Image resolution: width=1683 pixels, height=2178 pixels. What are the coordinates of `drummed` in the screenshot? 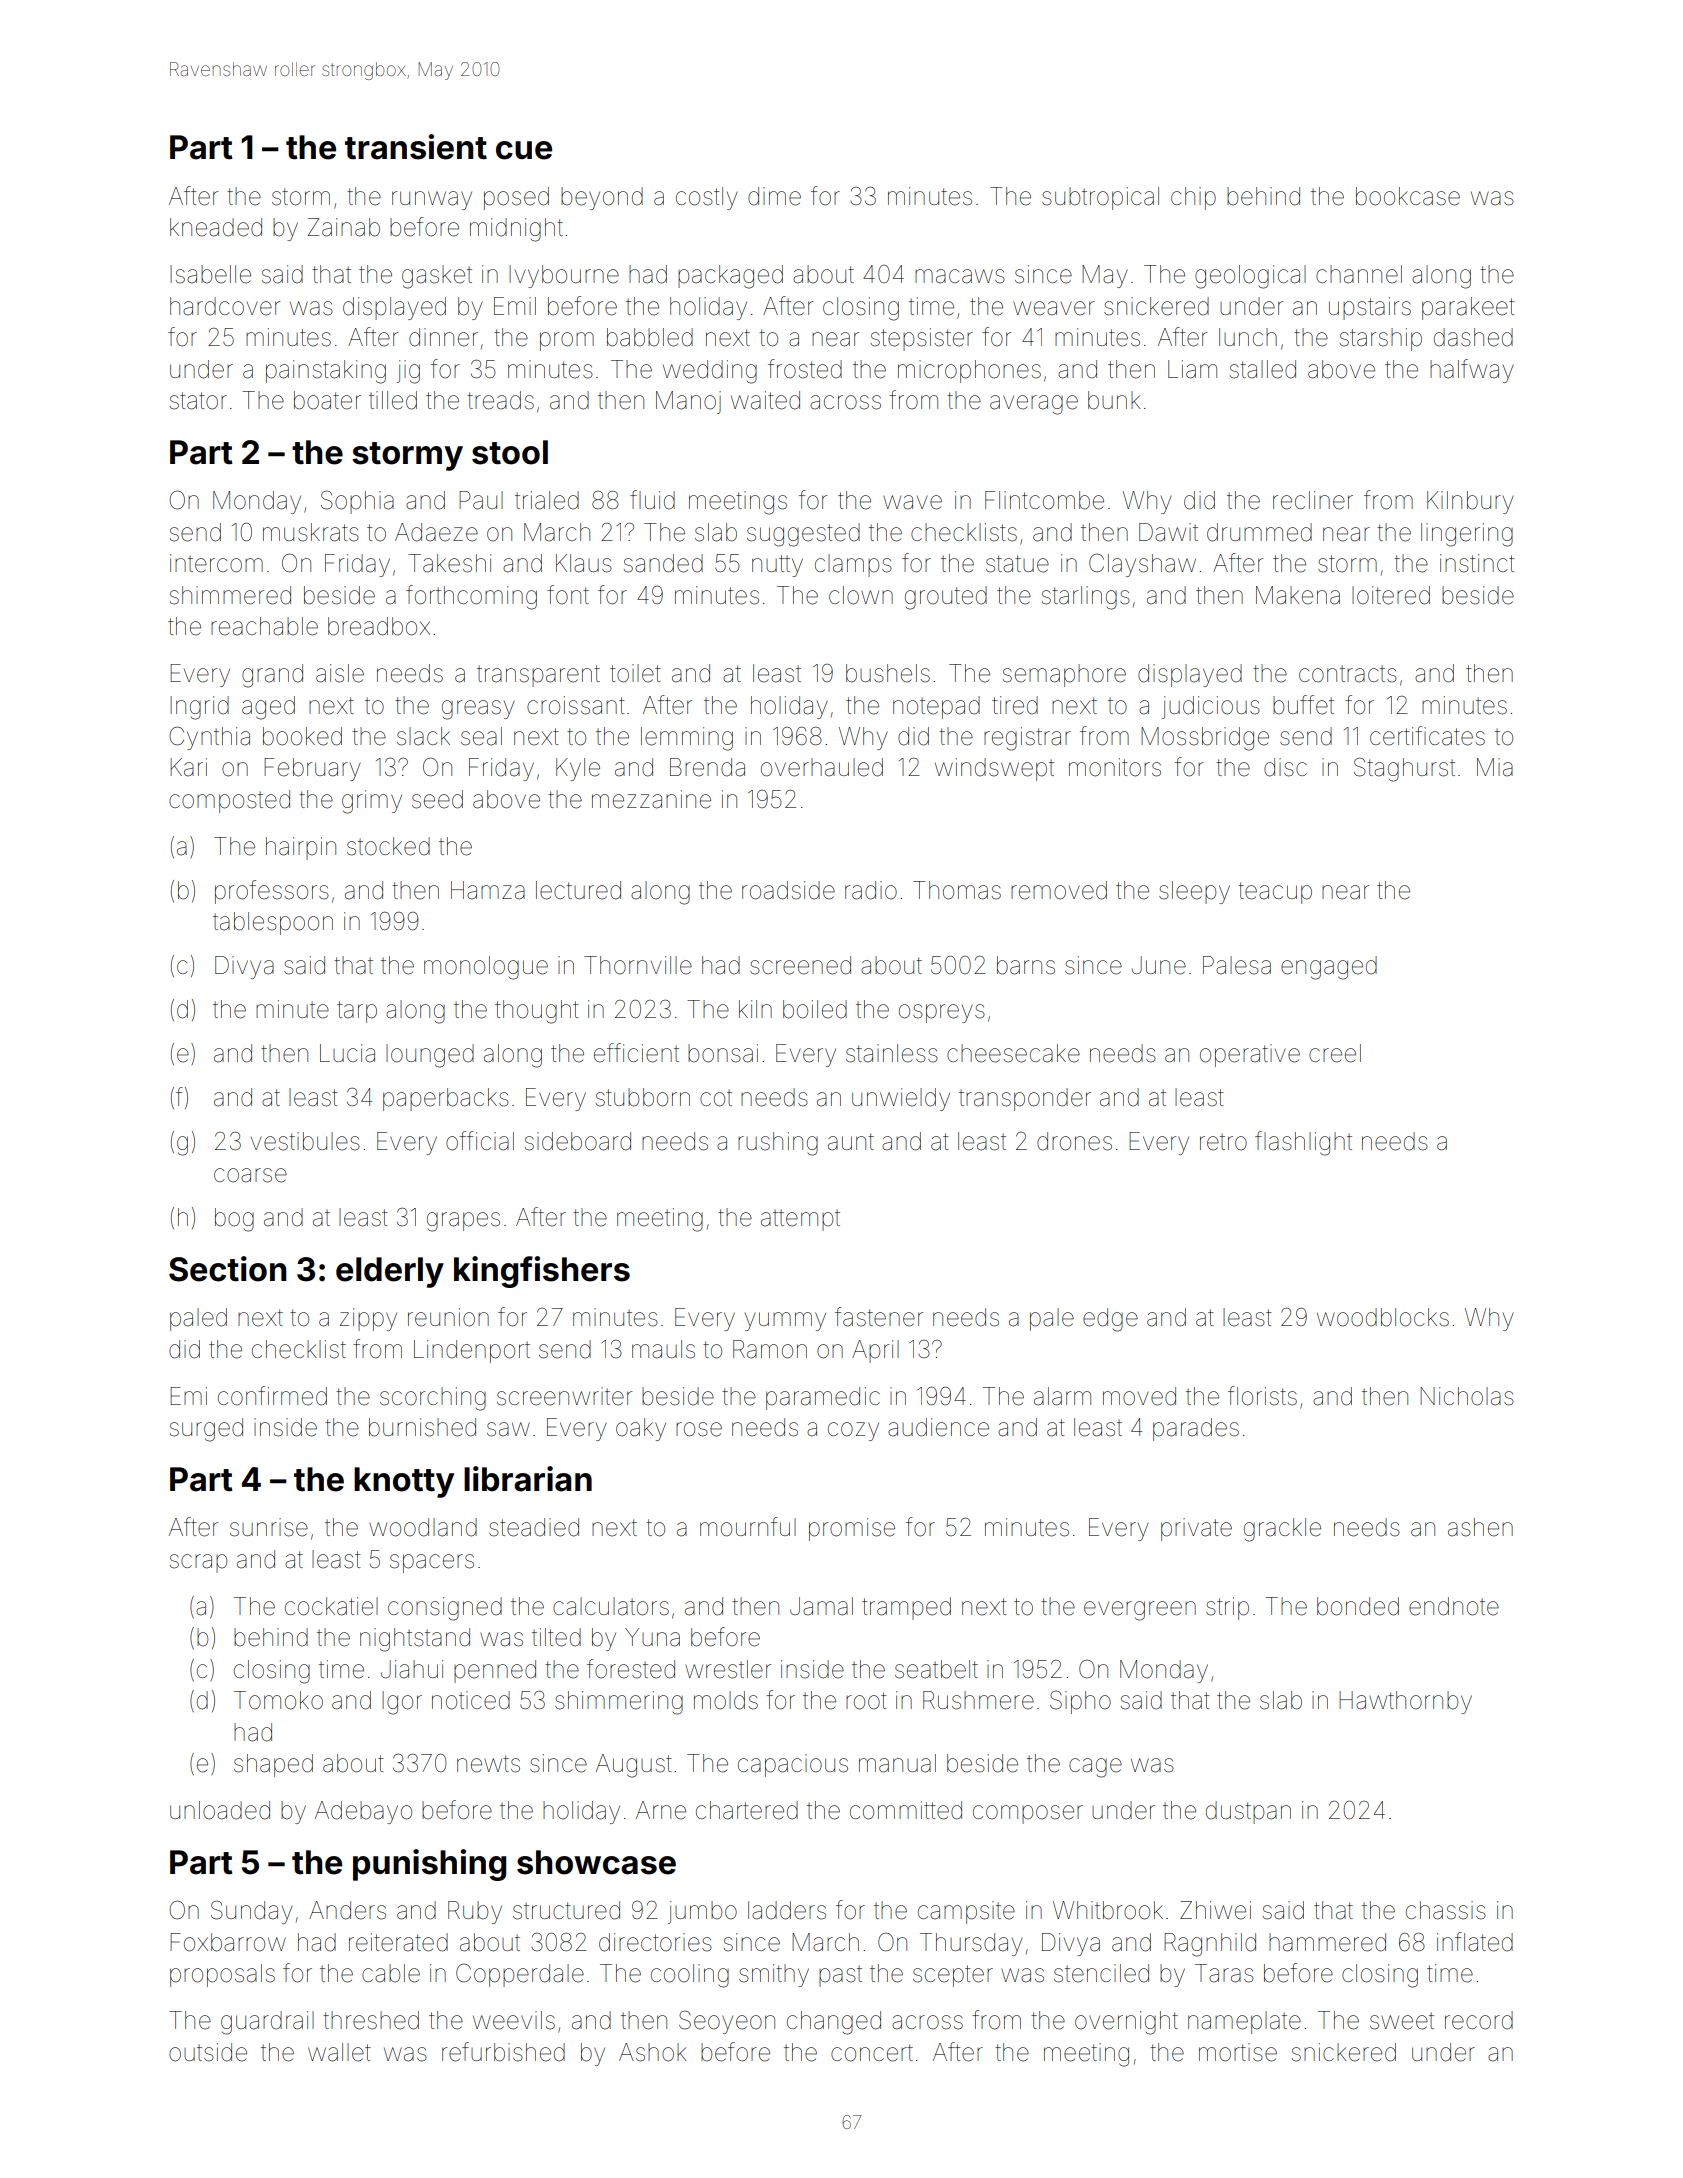 It's located at (1259, 532).
